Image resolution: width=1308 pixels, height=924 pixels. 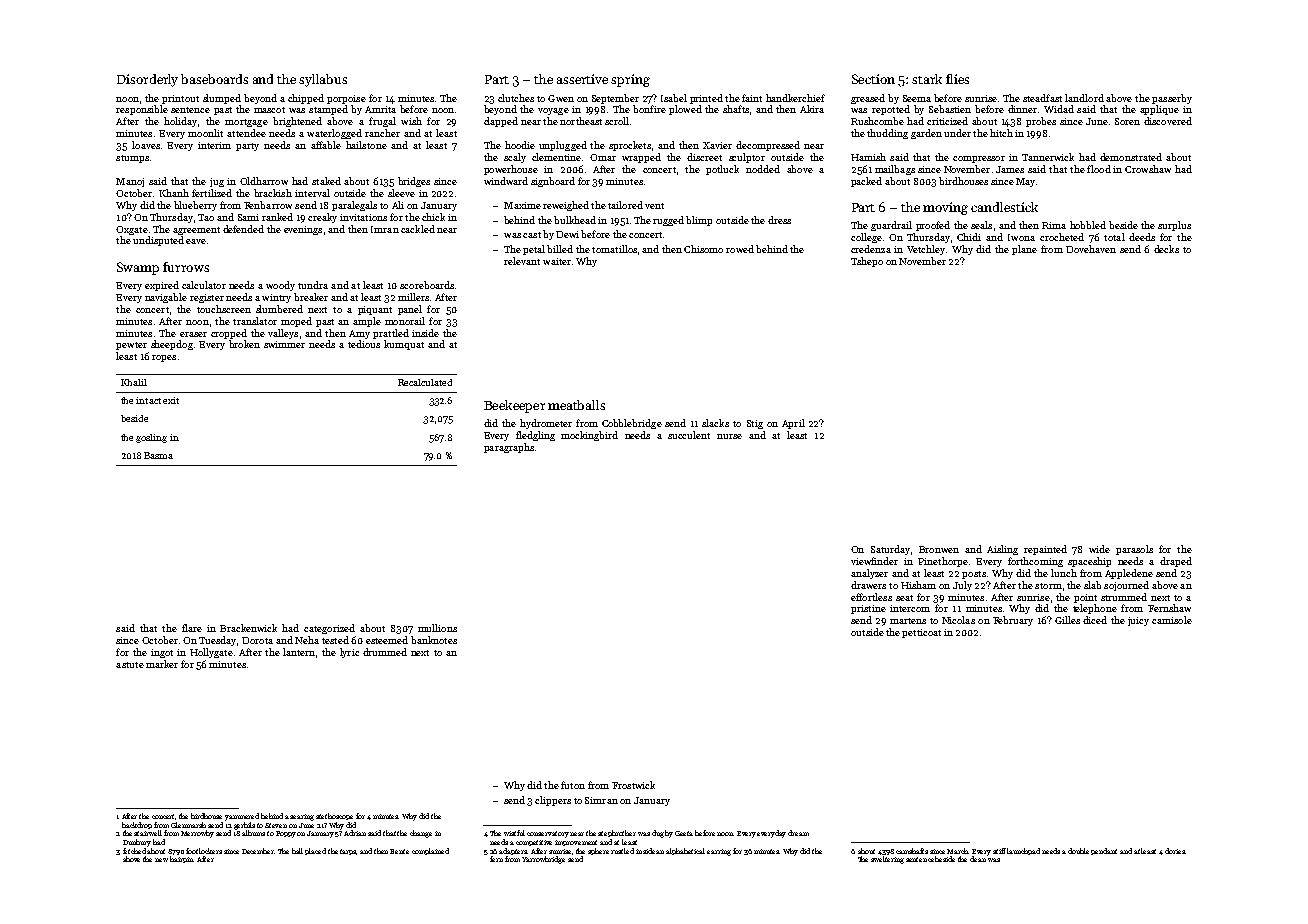 What do you see at coordinates (242, 817) in the document?
I see `yammered` at bounding box center [242, 817].
